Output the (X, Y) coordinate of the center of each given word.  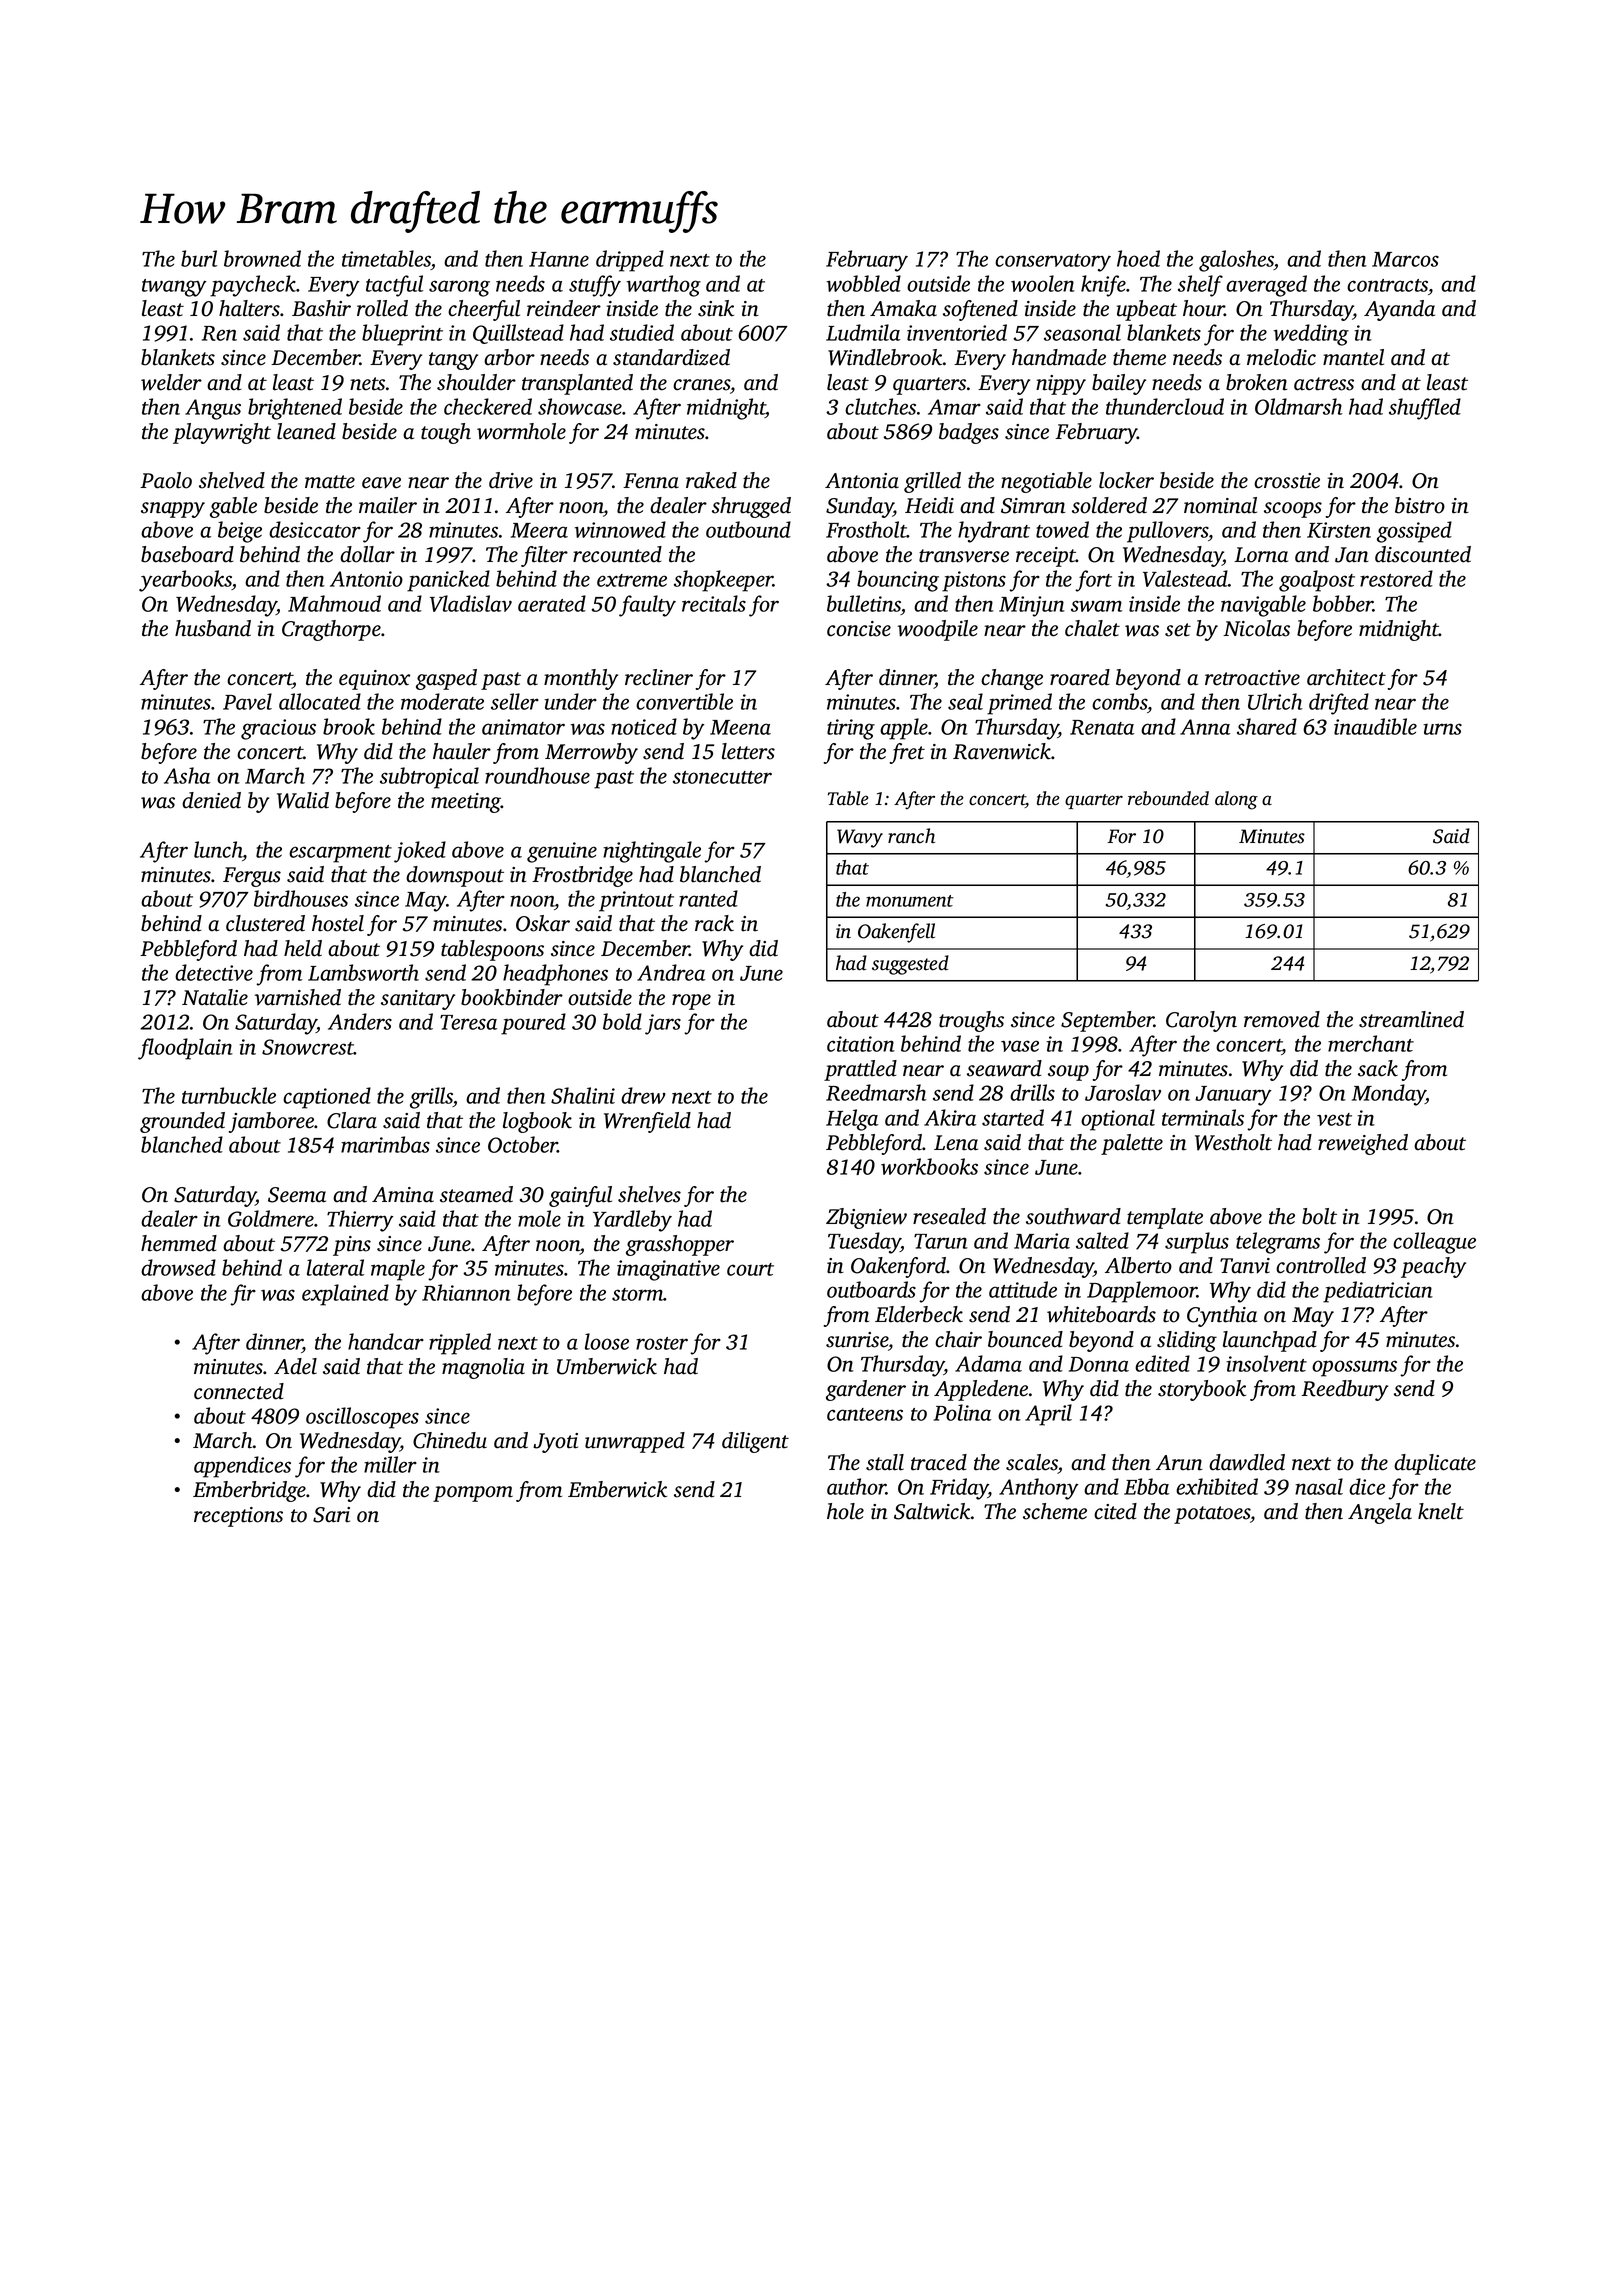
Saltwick (932, 1511)
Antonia (862, 481)
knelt (1441, 1511)
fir (243, 1295)
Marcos (1405, 259)
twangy (174, 288)
